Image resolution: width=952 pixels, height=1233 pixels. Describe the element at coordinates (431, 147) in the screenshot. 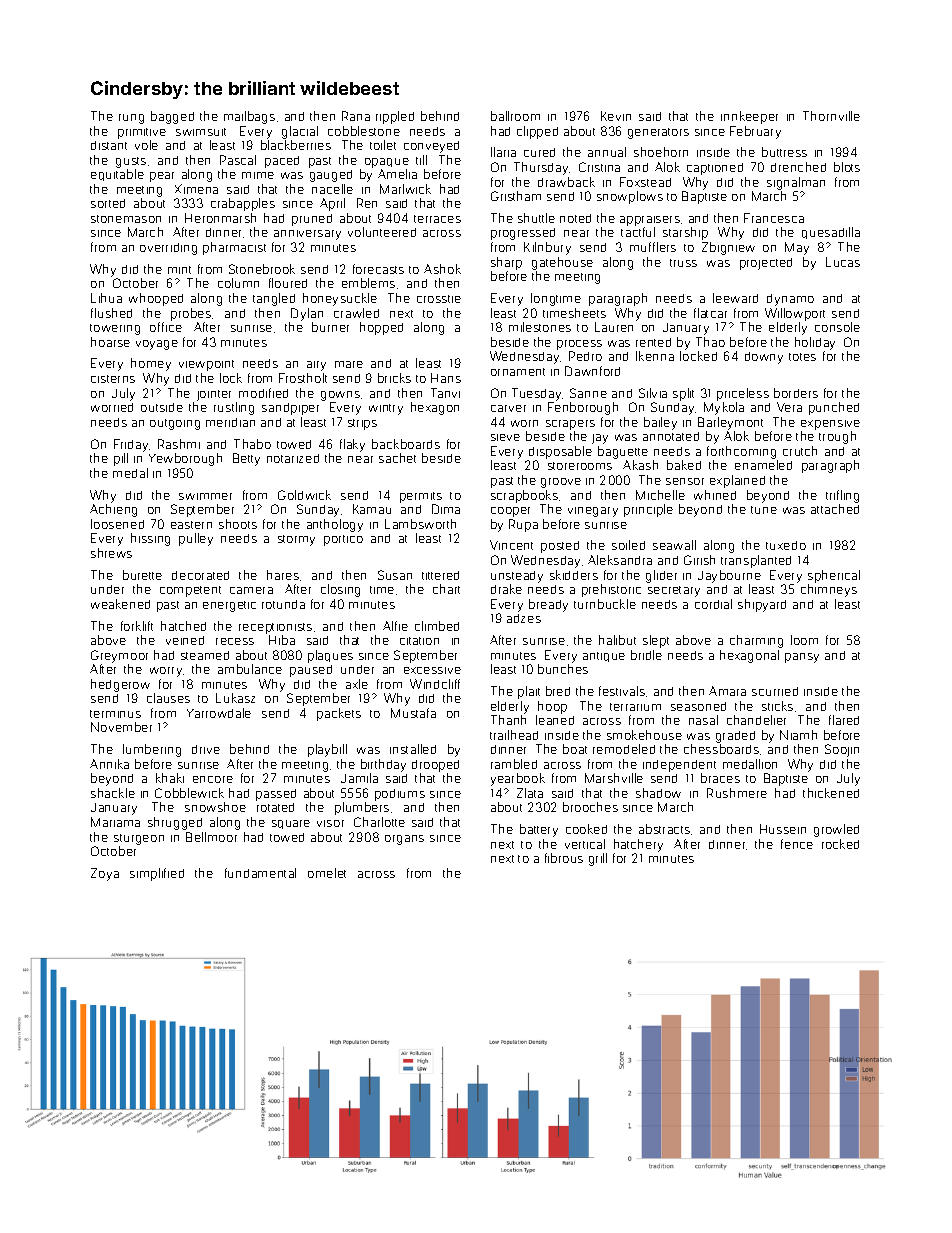

I see `conveyed` at that location.
